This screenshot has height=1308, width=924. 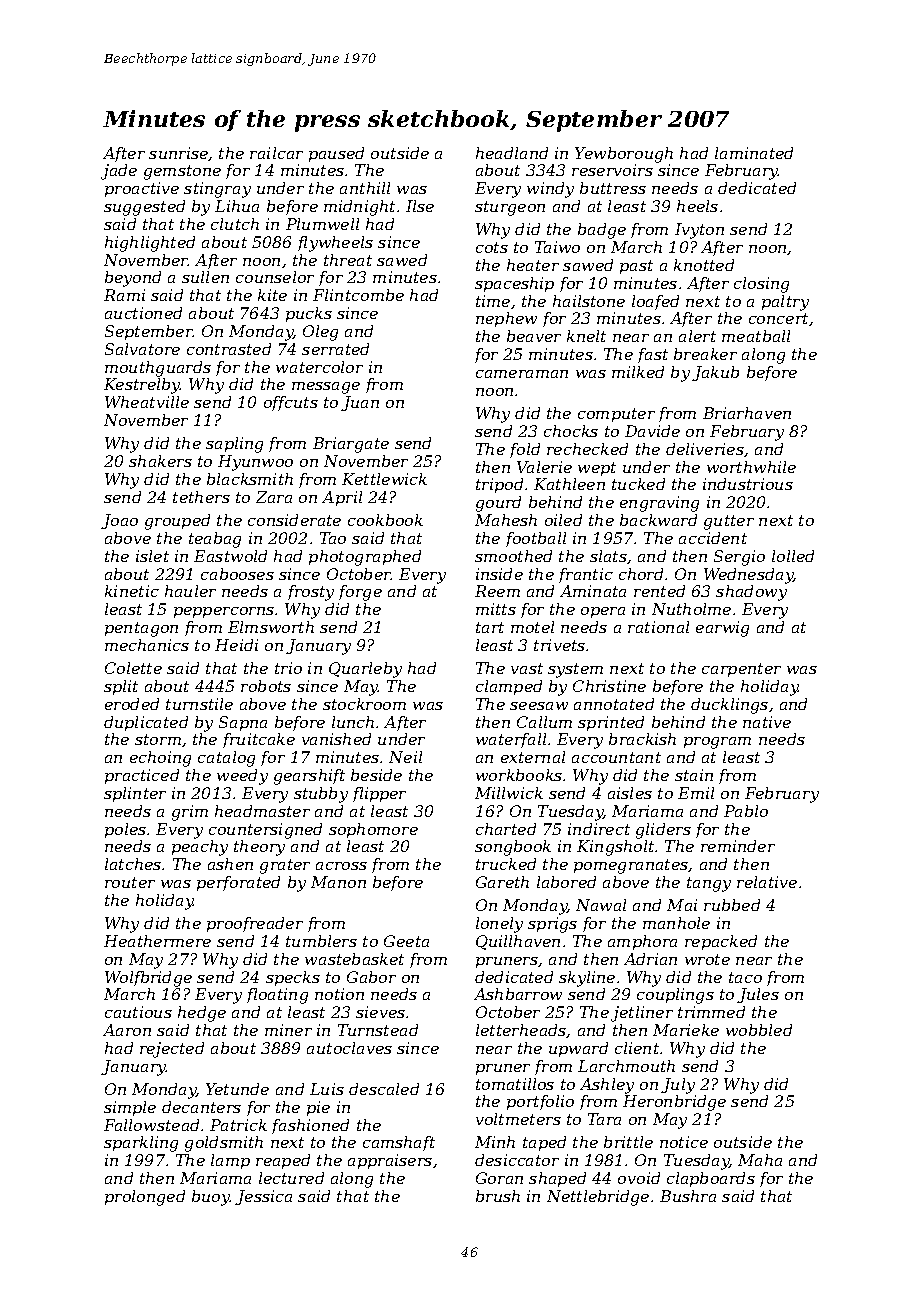 What do you see at coordinates (518, 1119) in the screenshot?
I see `voltmeters` at bounding box center [518, 1119].
